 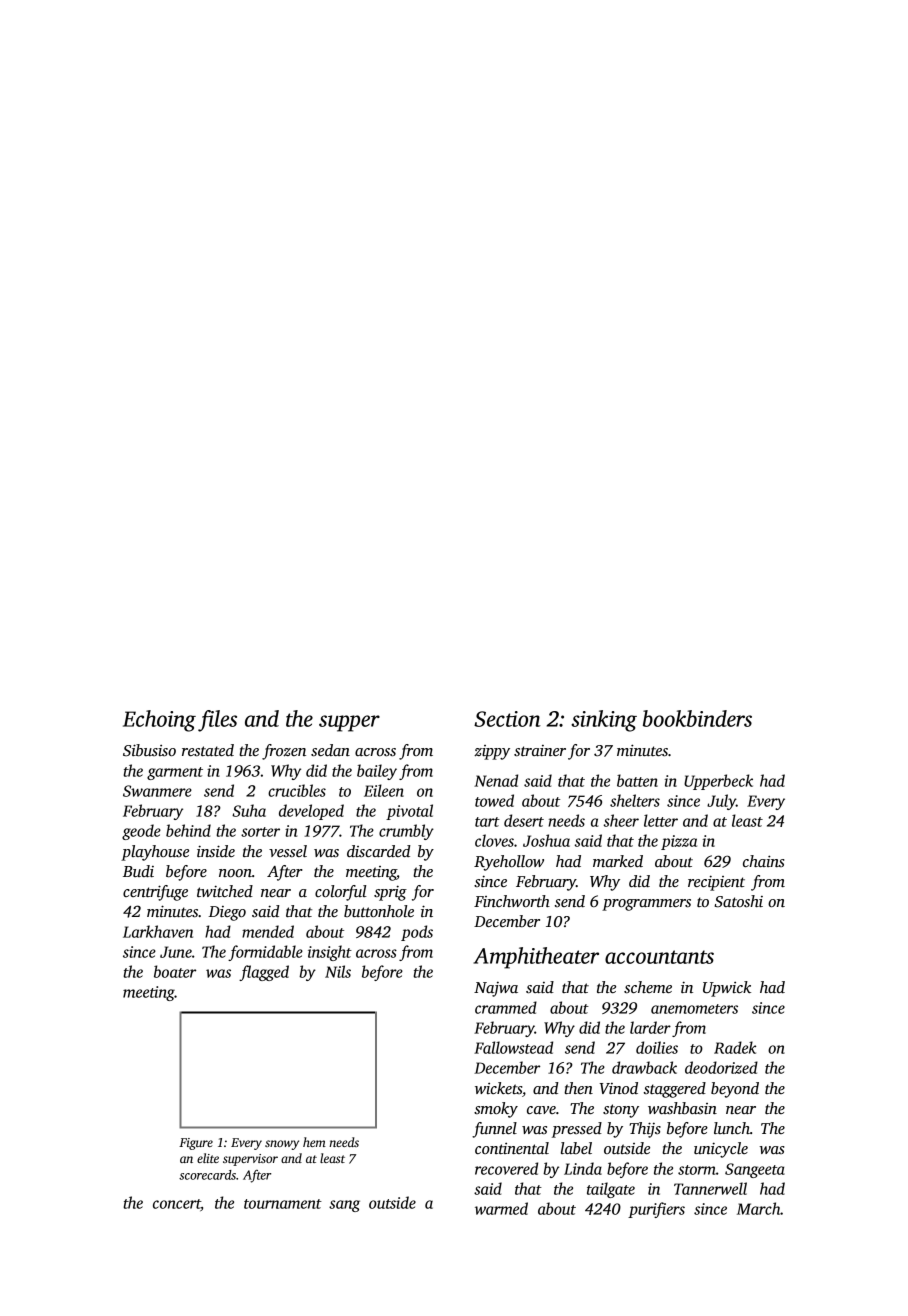 I want to click on drawback, so click(x=644, y=1067).
